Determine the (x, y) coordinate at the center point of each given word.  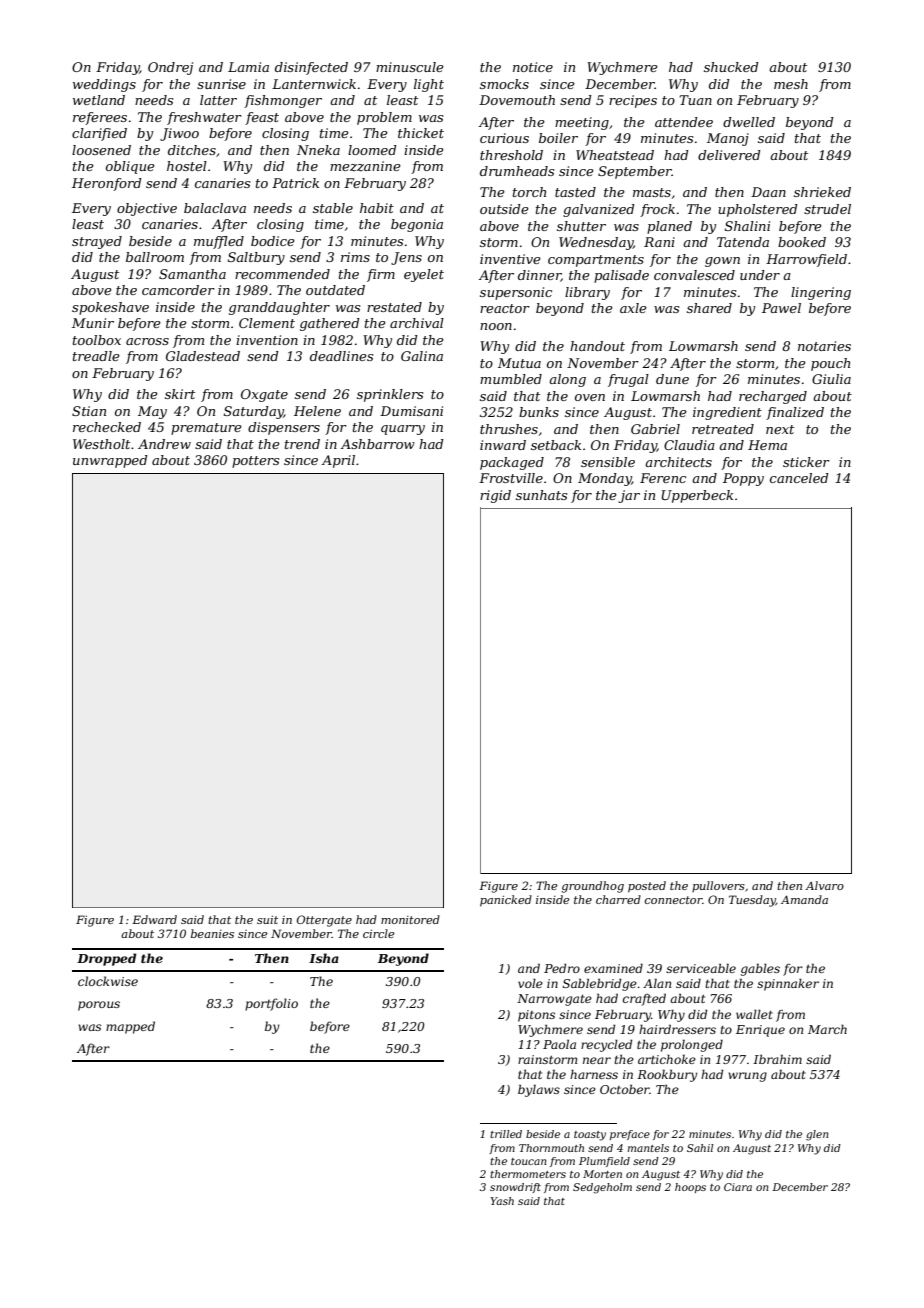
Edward (154, 919)
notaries (824, 346)
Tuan (695, 100)
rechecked (107, 427)
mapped (130, 1027)
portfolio (271, 1004)
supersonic (516, 293)
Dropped (106, 959)
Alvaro (824, 885)
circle (379, 933)
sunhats (541, 495)
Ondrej (170, 68)
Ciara (738, 1187)
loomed (372, 150)
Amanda (804, 899)
